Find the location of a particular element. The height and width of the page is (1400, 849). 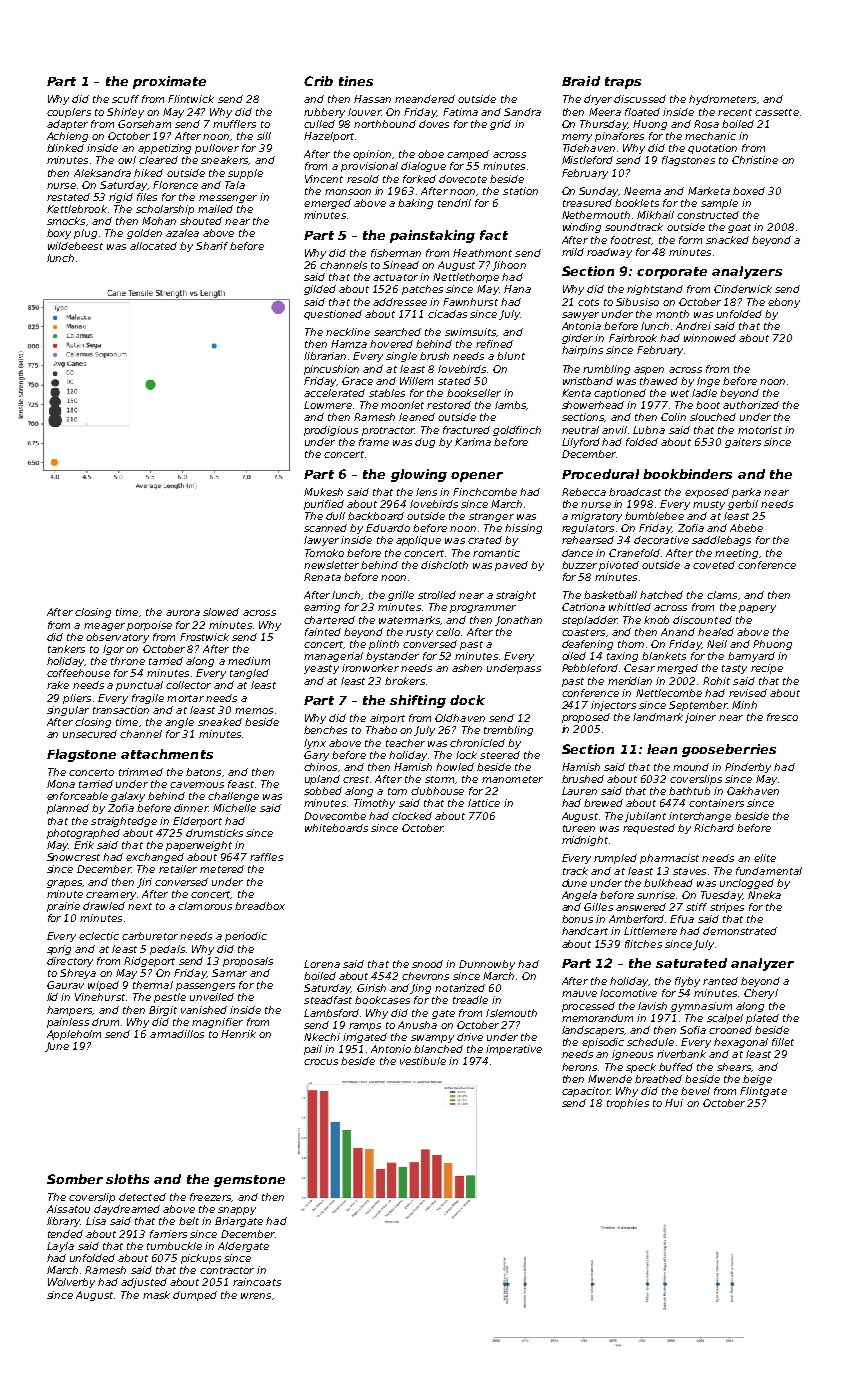

couplers is located at coordinates (69, 113).
